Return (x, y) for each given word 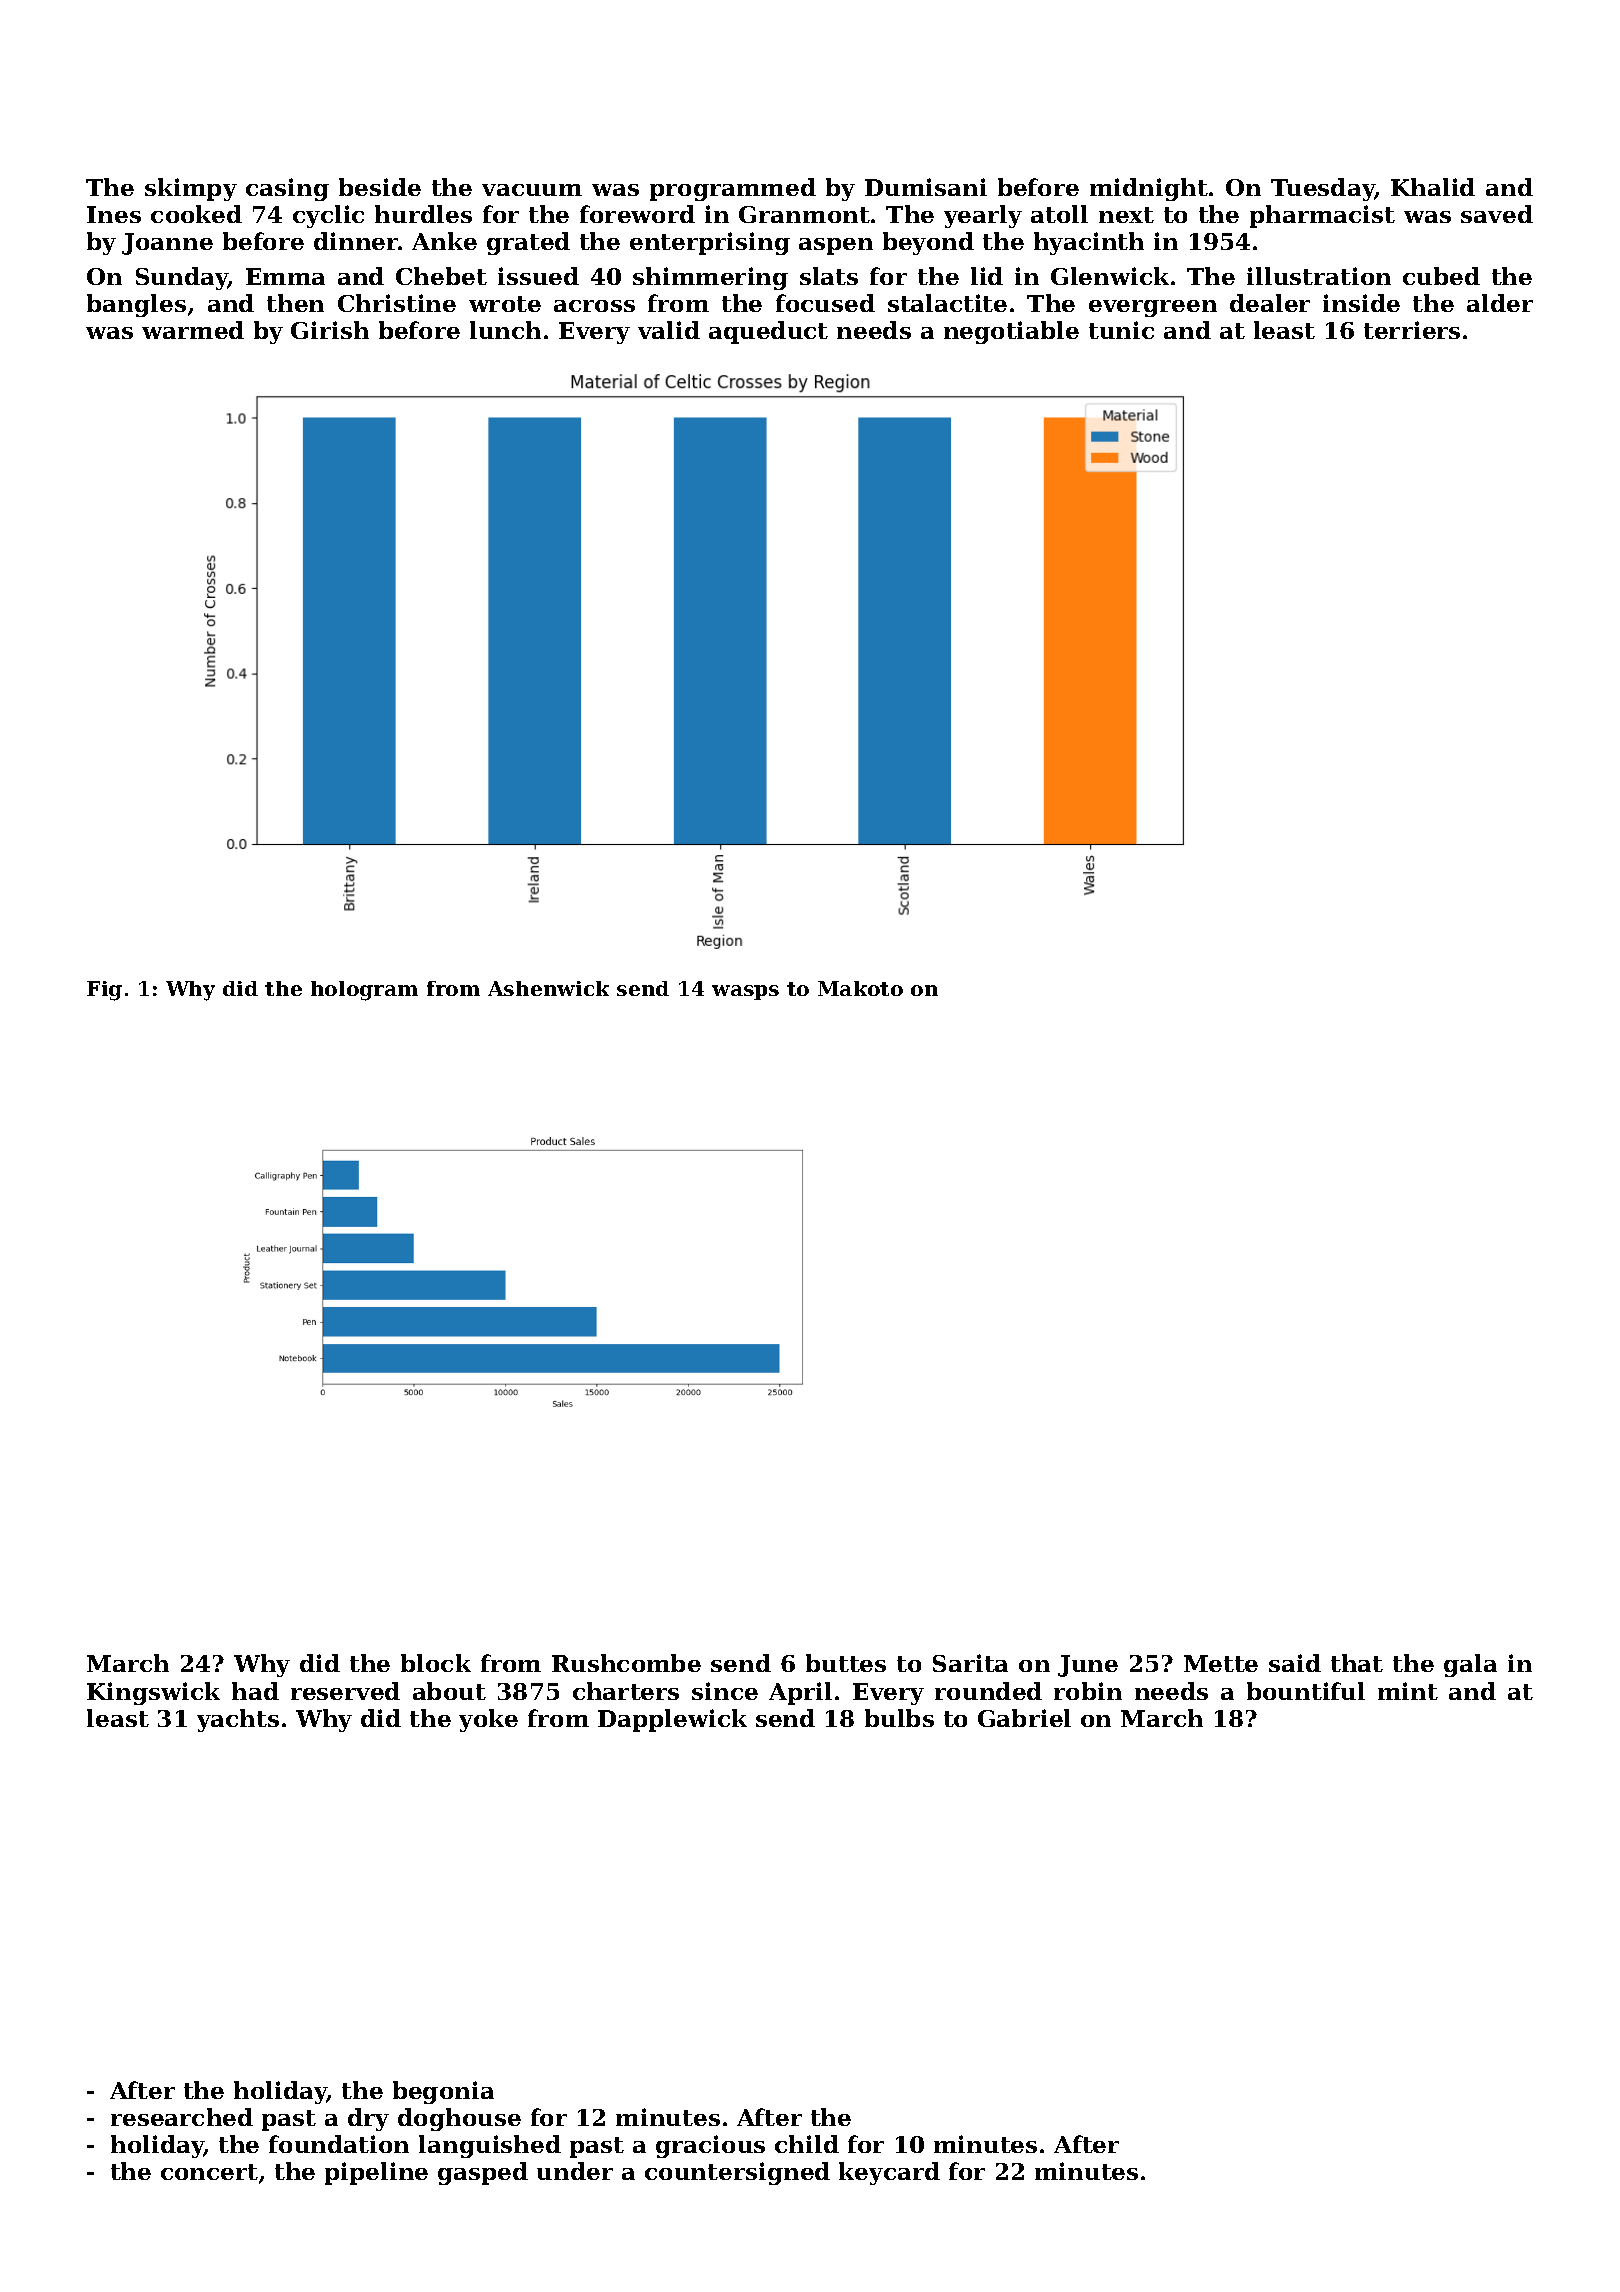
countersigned (737, 2173)
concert (209, 2172)
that (1357, 1663)
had (255, 1691)
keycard (889, 2173)
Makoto (860, 988)
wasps (745, 992)
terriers (1412, 330)
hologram (364, 991)
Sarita (970, 1663)
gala (1470, 1665)
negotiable (1011, 332)
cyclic (328, 216)
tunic (1121, 330)
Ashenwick (548, 988)
